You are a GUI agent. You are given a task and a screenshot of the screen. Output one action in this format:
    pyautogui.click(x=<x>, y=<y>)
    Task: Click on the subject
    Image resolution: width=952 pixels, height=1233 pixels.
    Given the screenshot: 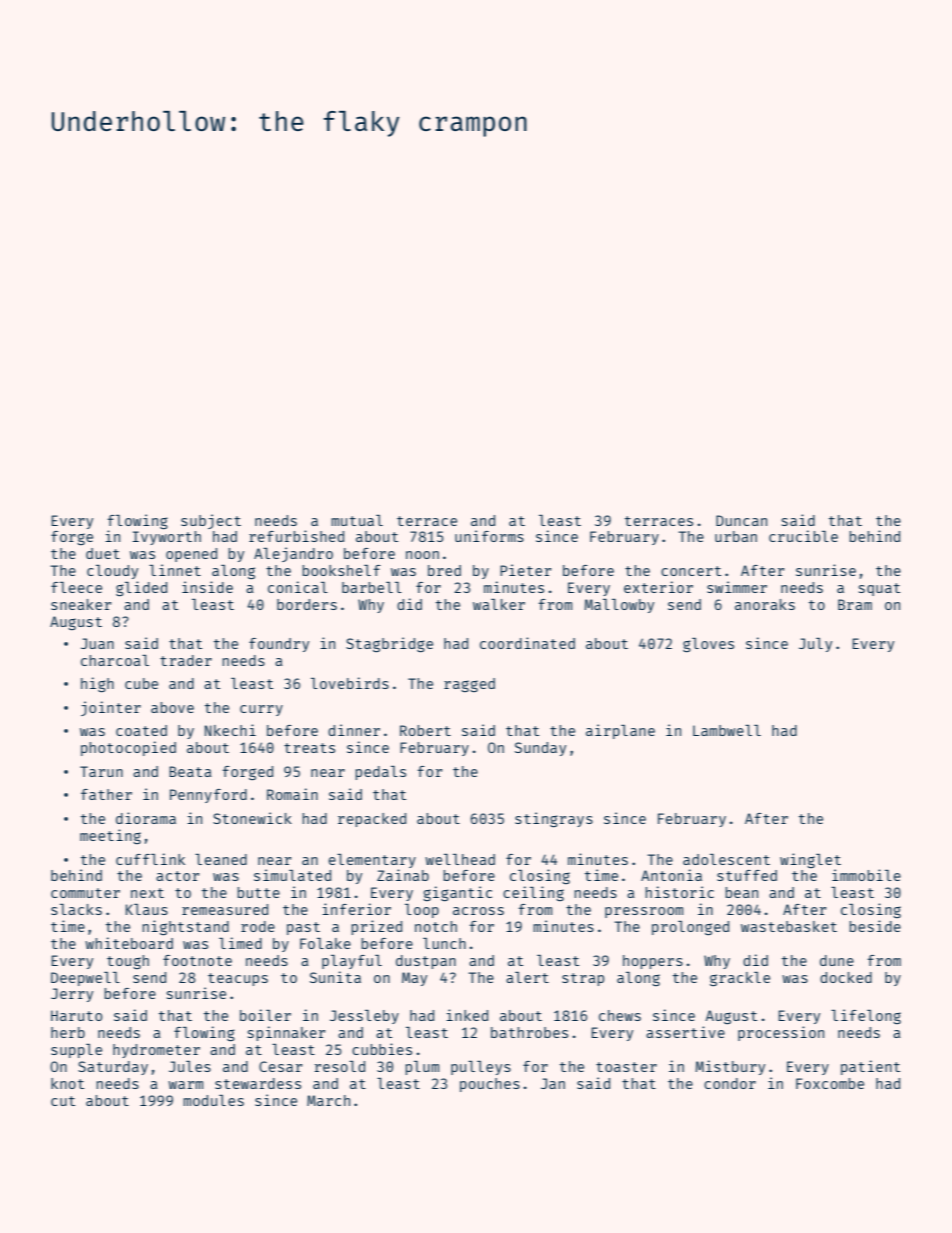 What is the action you would take?
    pyautogui.click(x=211, y=521)
